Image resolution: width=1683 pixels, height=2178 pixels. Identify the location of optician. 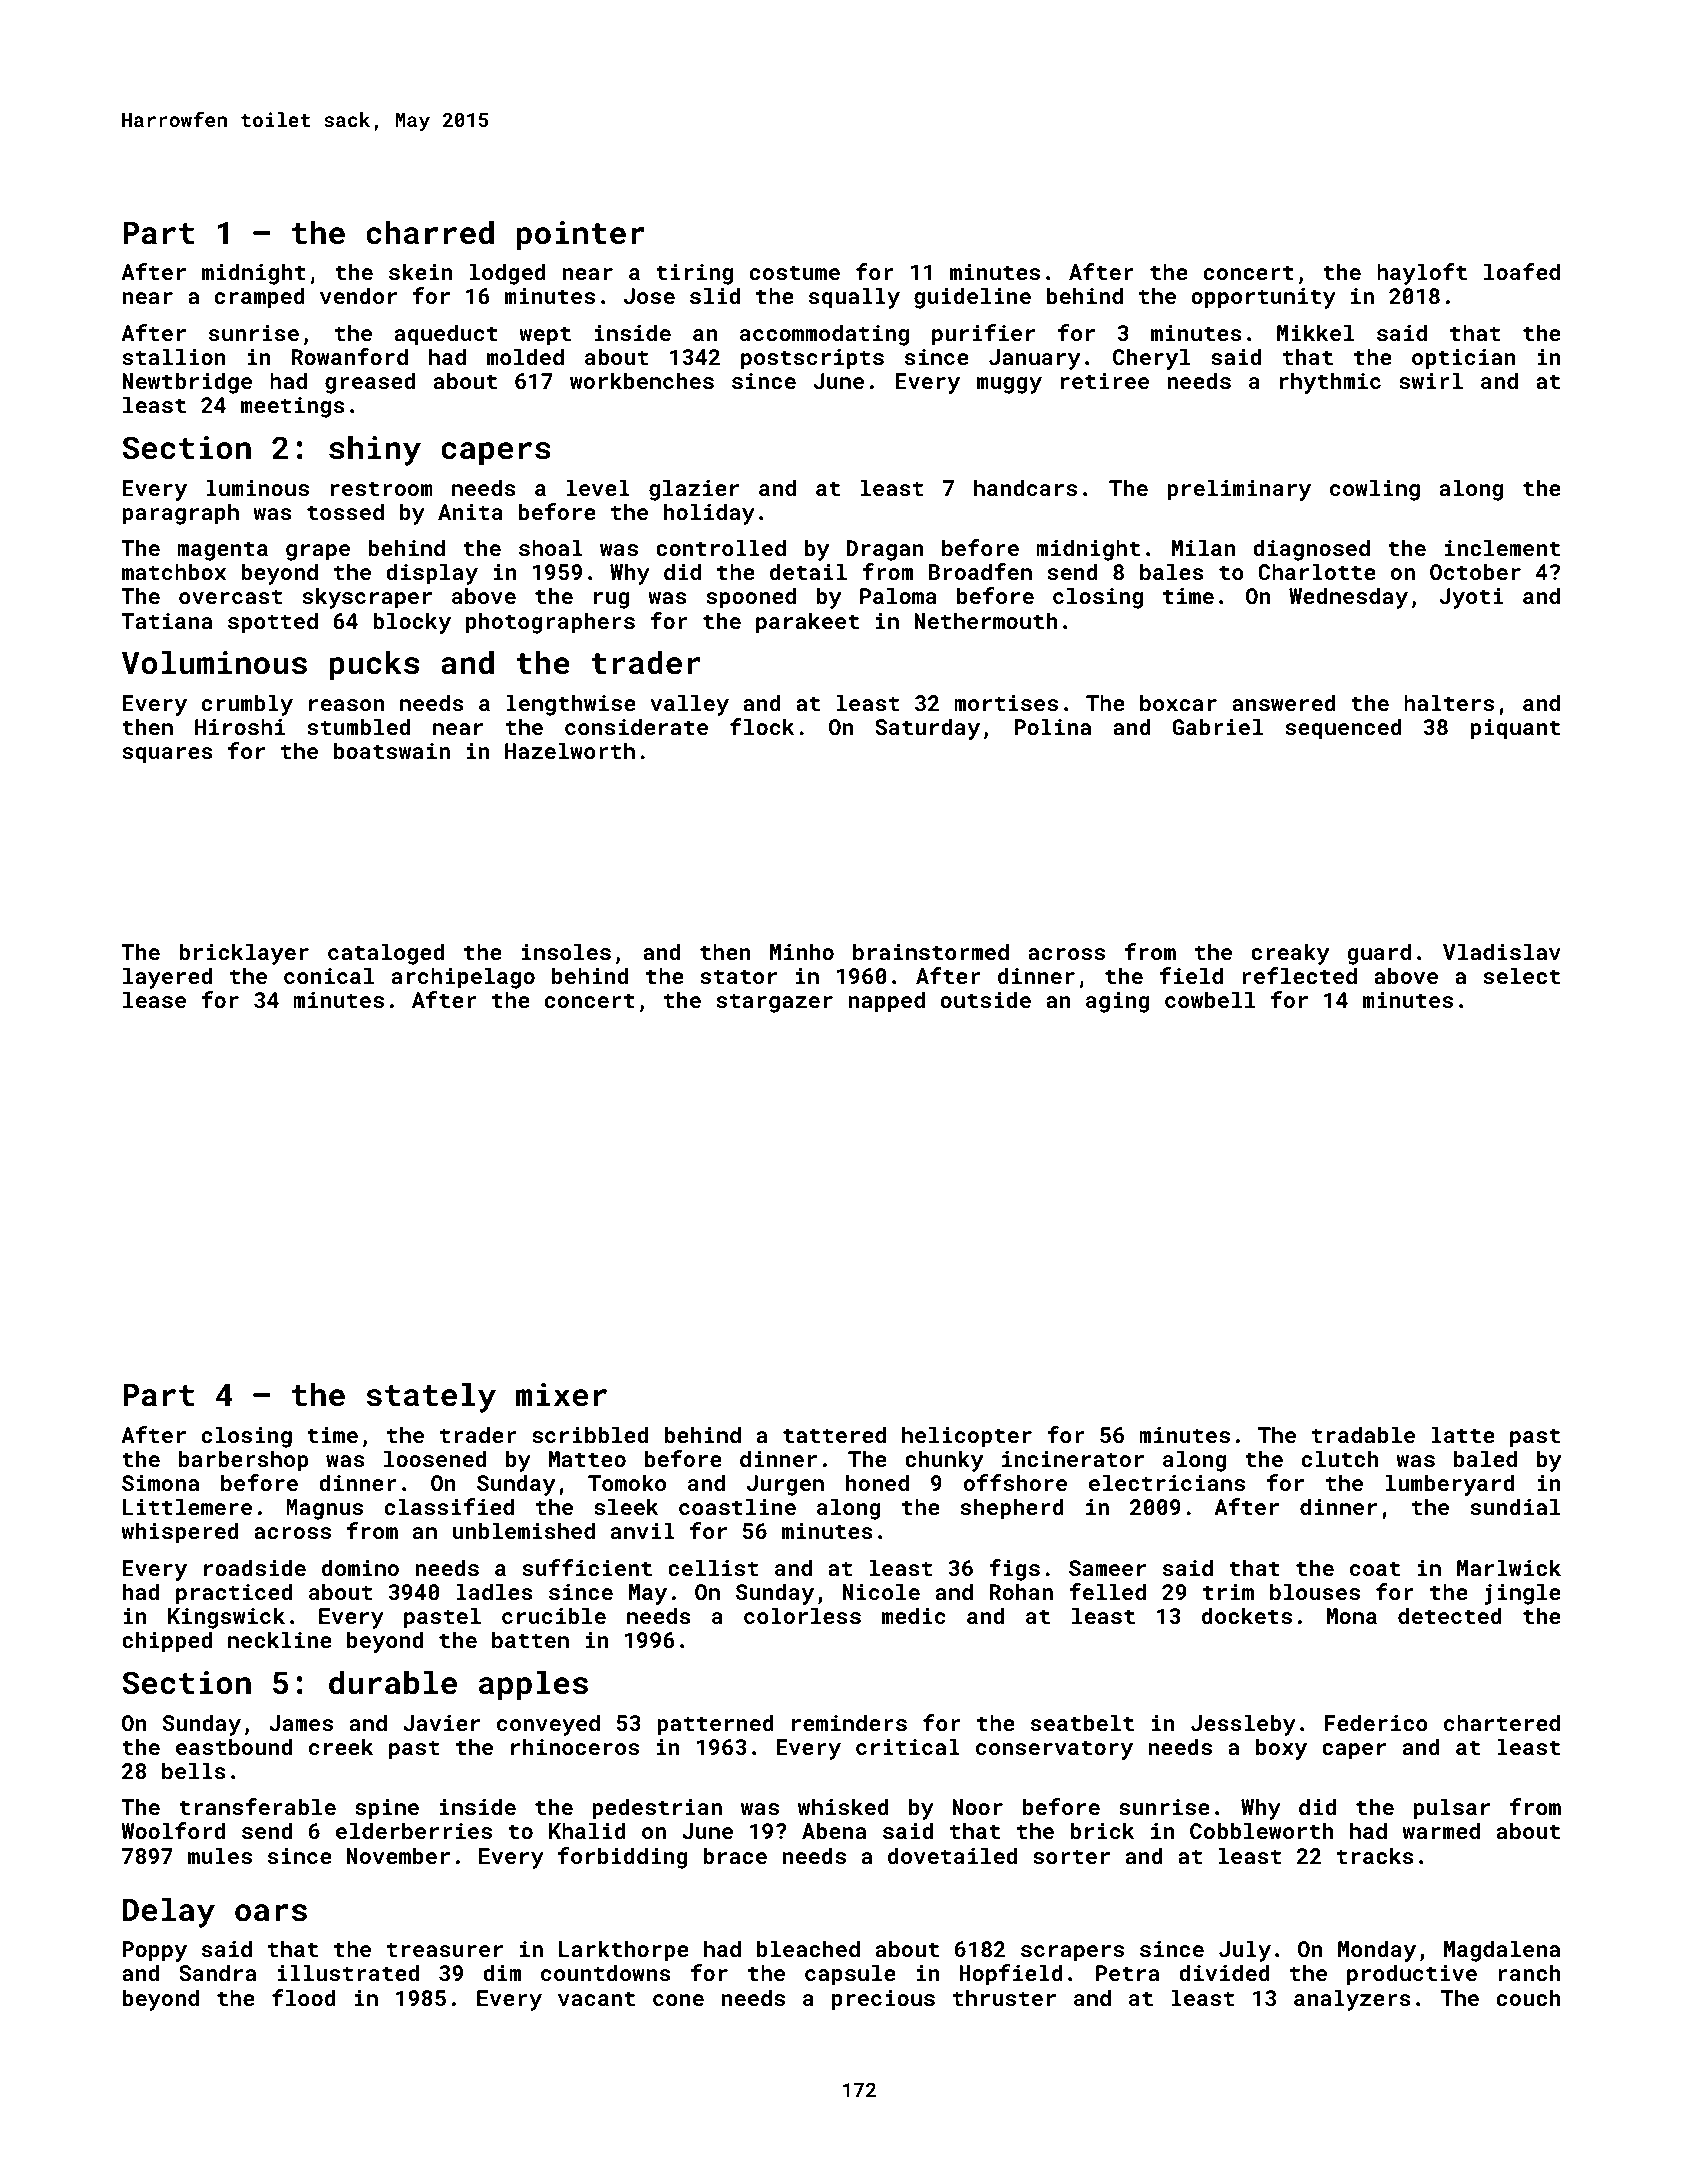
(1463, 359).
